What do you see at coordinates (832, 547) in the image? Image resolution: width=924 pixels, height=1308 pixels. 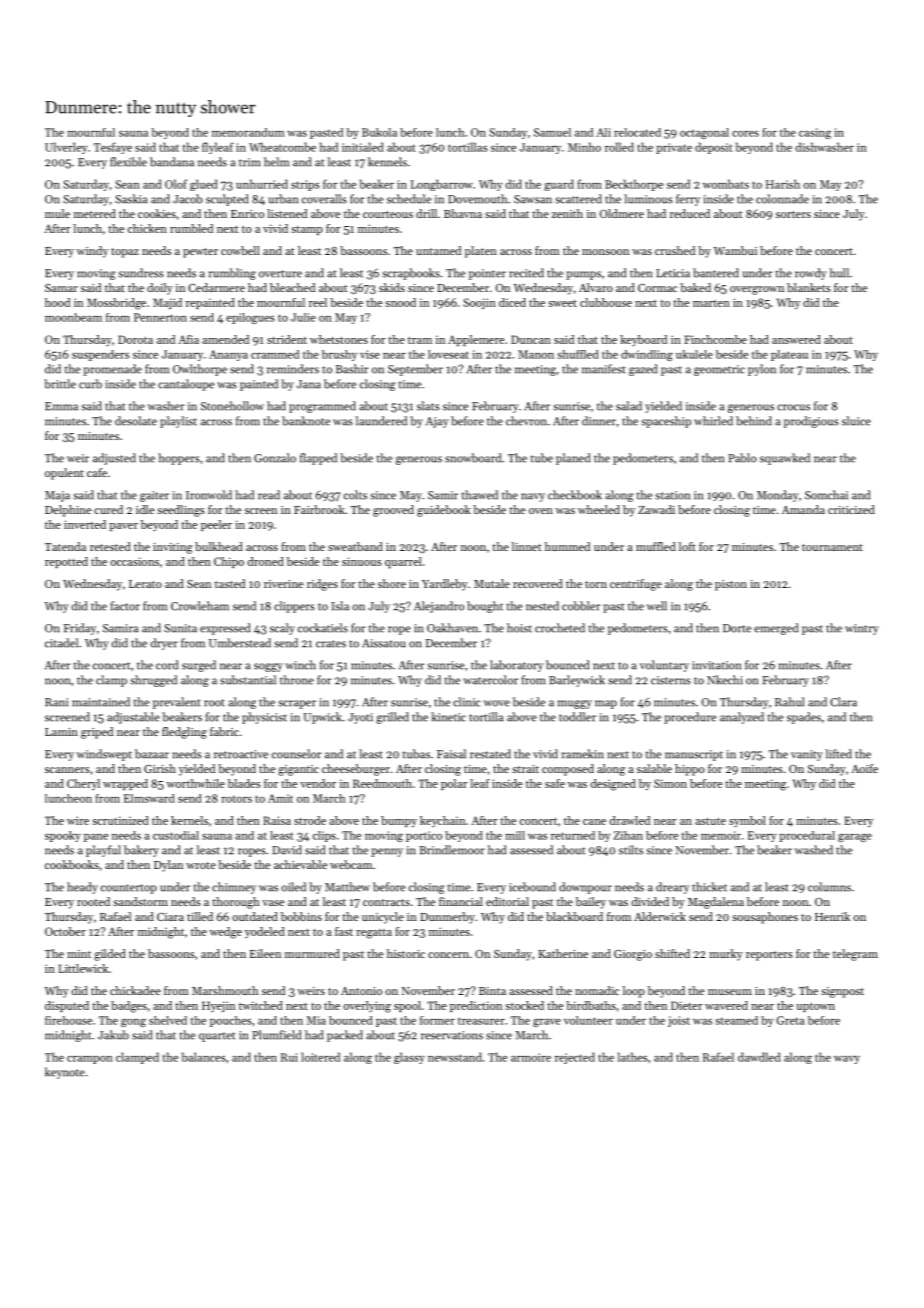 I see `tournament` at bounding box center [832, 547].
